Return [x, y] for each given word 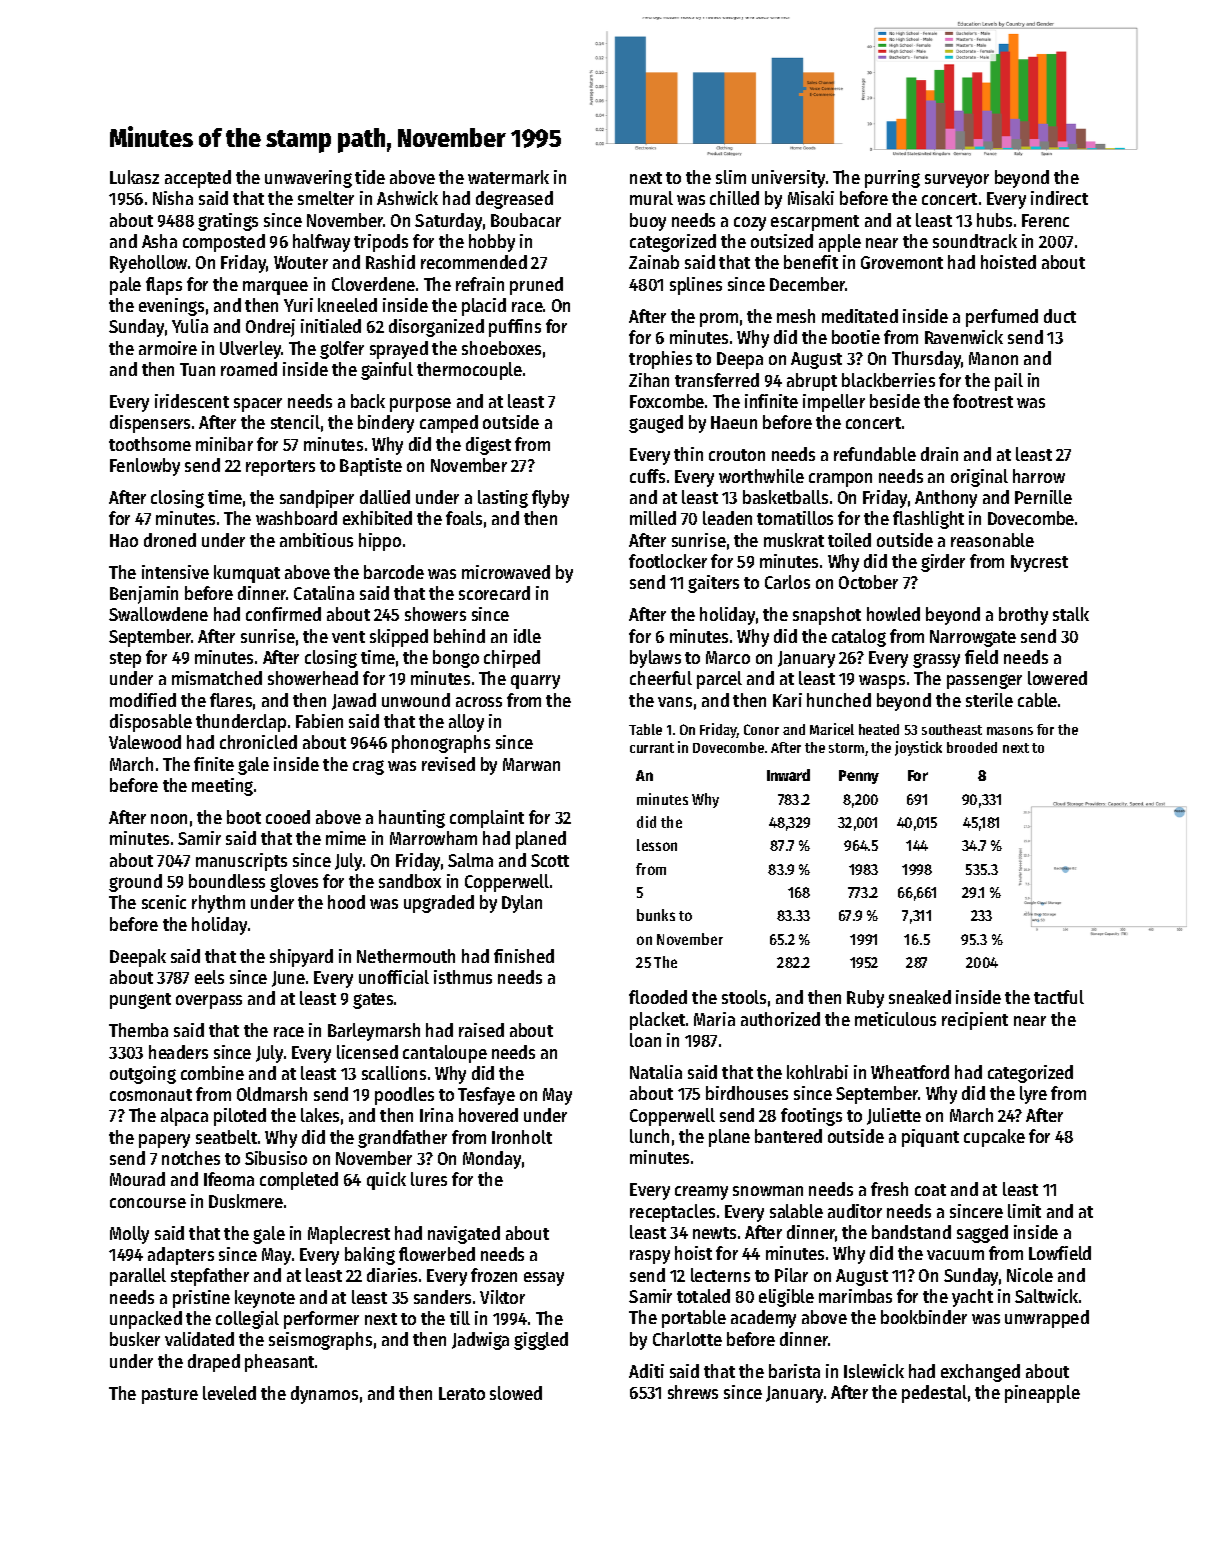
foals [464, 518]
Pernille [1043, 497]
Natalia [656, 1072]
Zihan [649, 380]
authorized [780, 1019]
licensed [367, 1052]
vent [348, 637]
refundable [875, 454]
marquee [275, 288]
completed [299, 1181]
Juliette [894, 1116]
